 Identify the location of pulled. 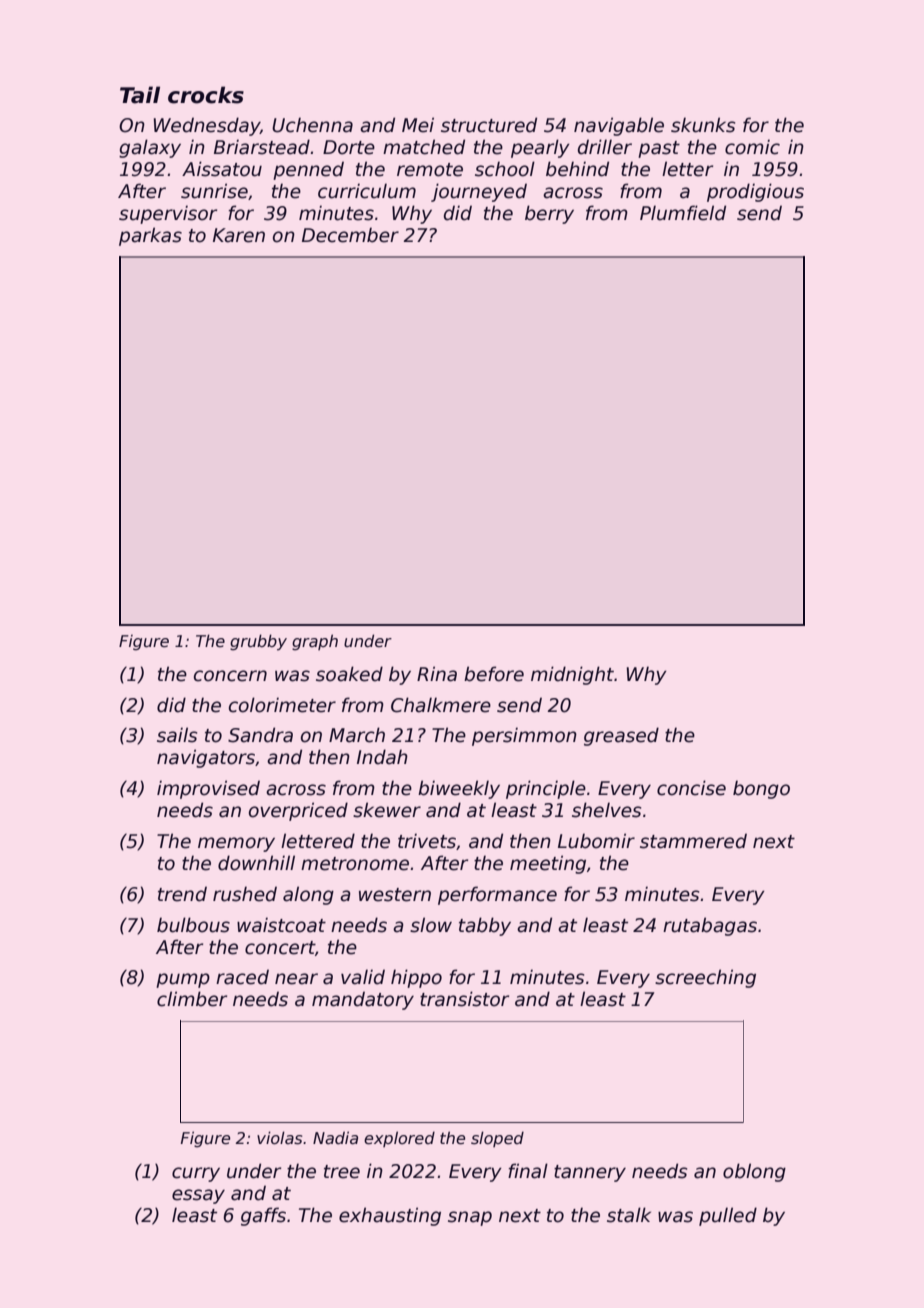
(728, 1216).
